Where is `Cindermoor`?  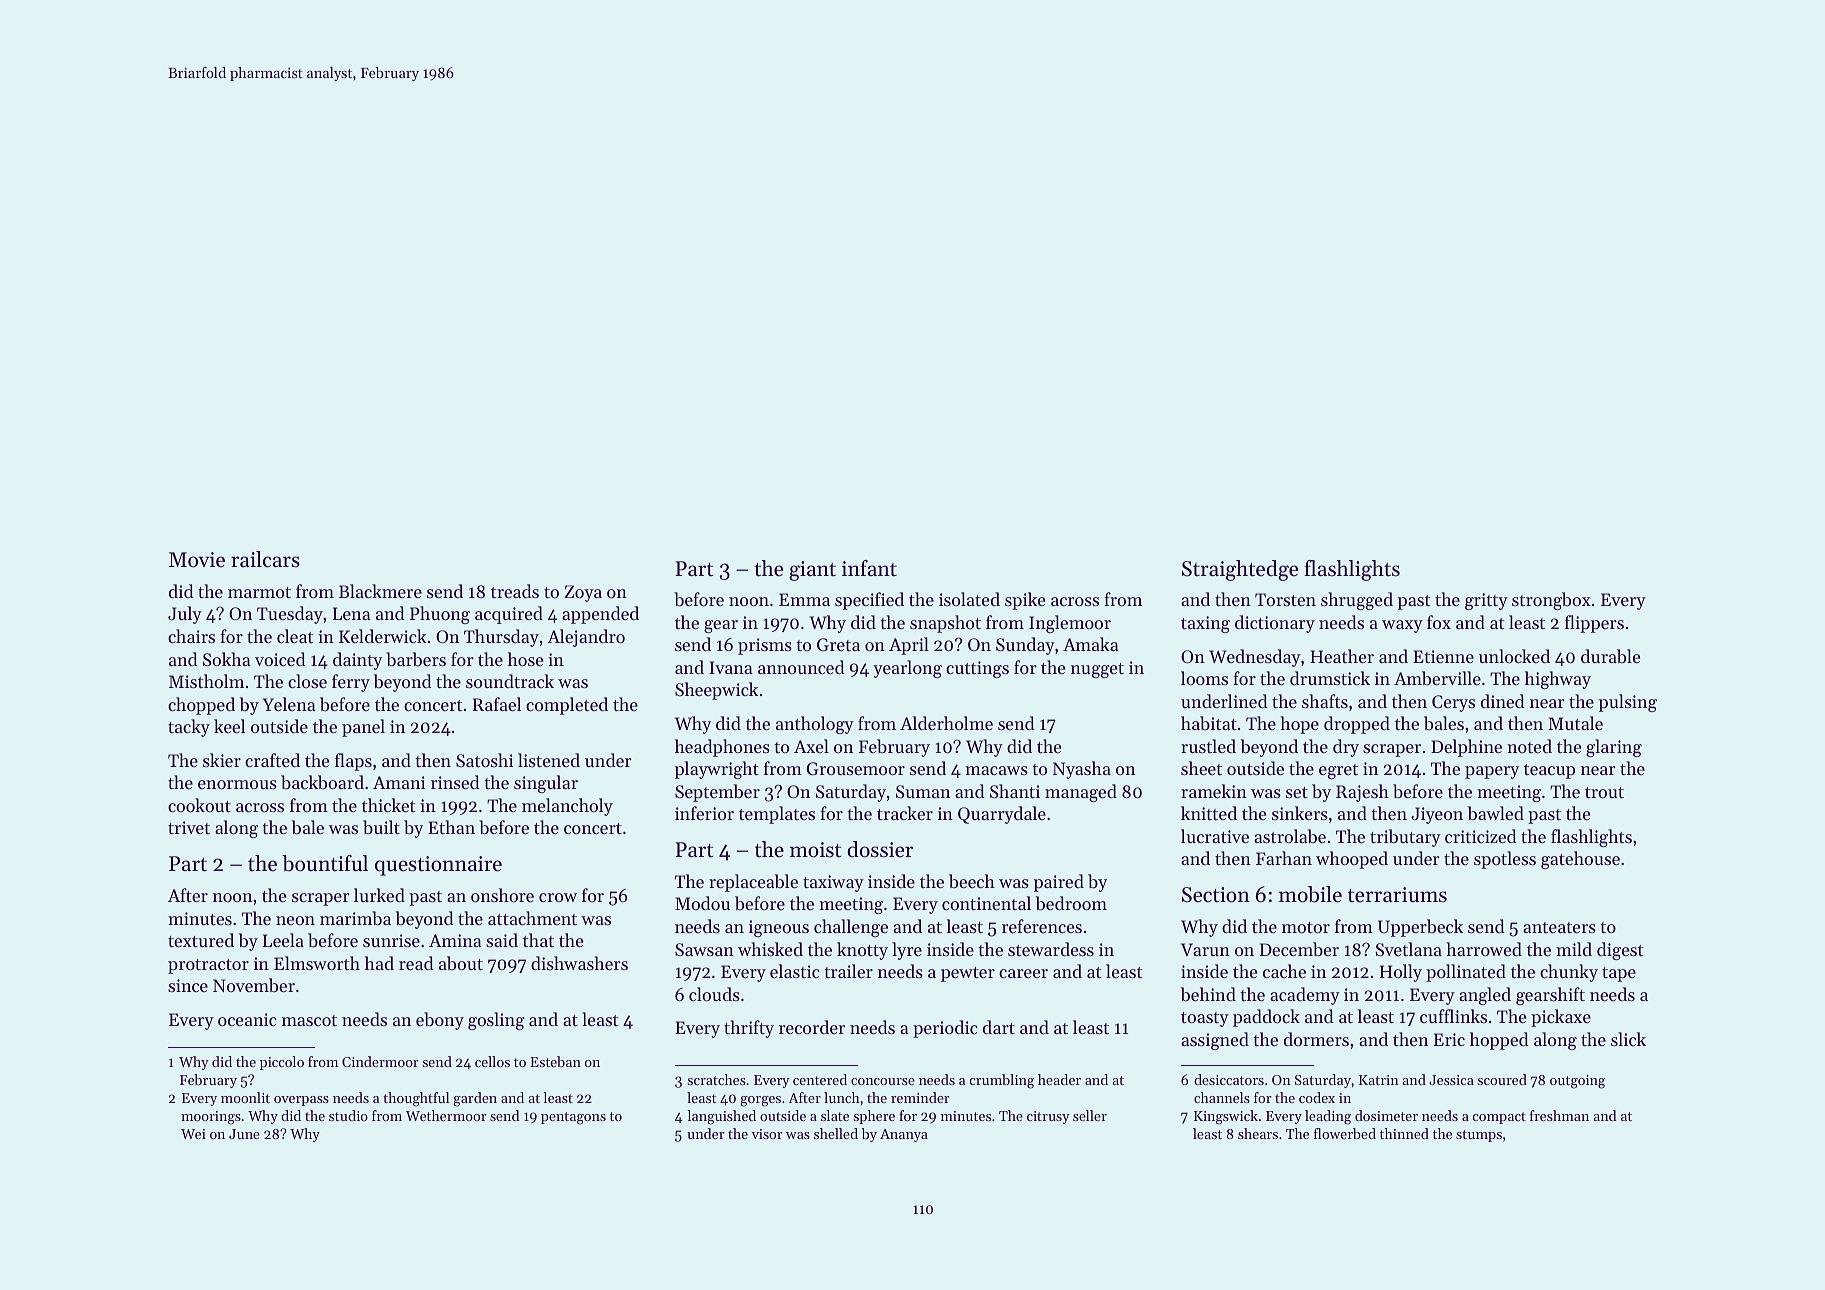
Cindermoor is located at coordinates (380, 1061).
